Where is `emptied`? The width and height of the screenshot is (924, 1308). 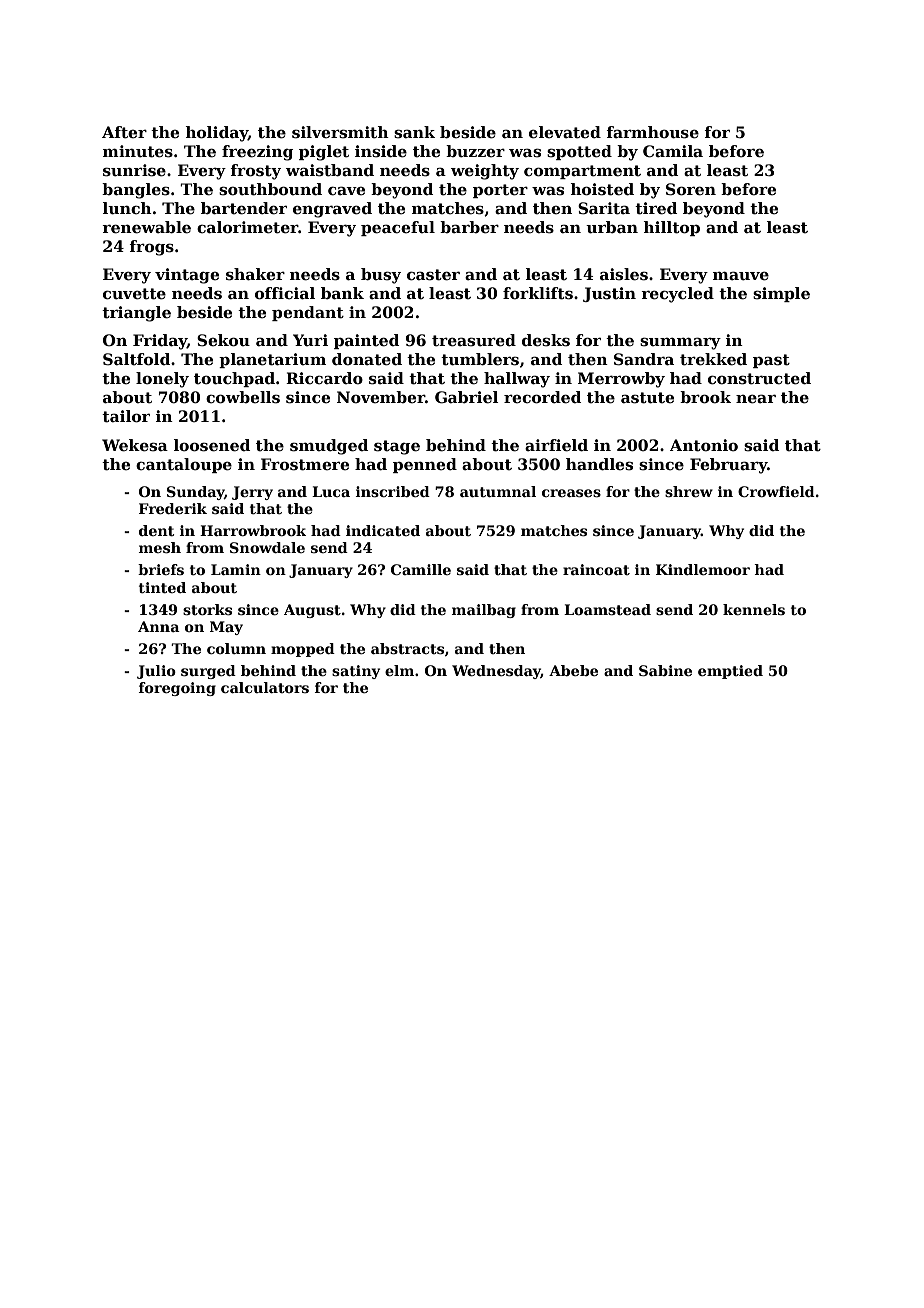 emptied is located at coordinates (730, 672).
